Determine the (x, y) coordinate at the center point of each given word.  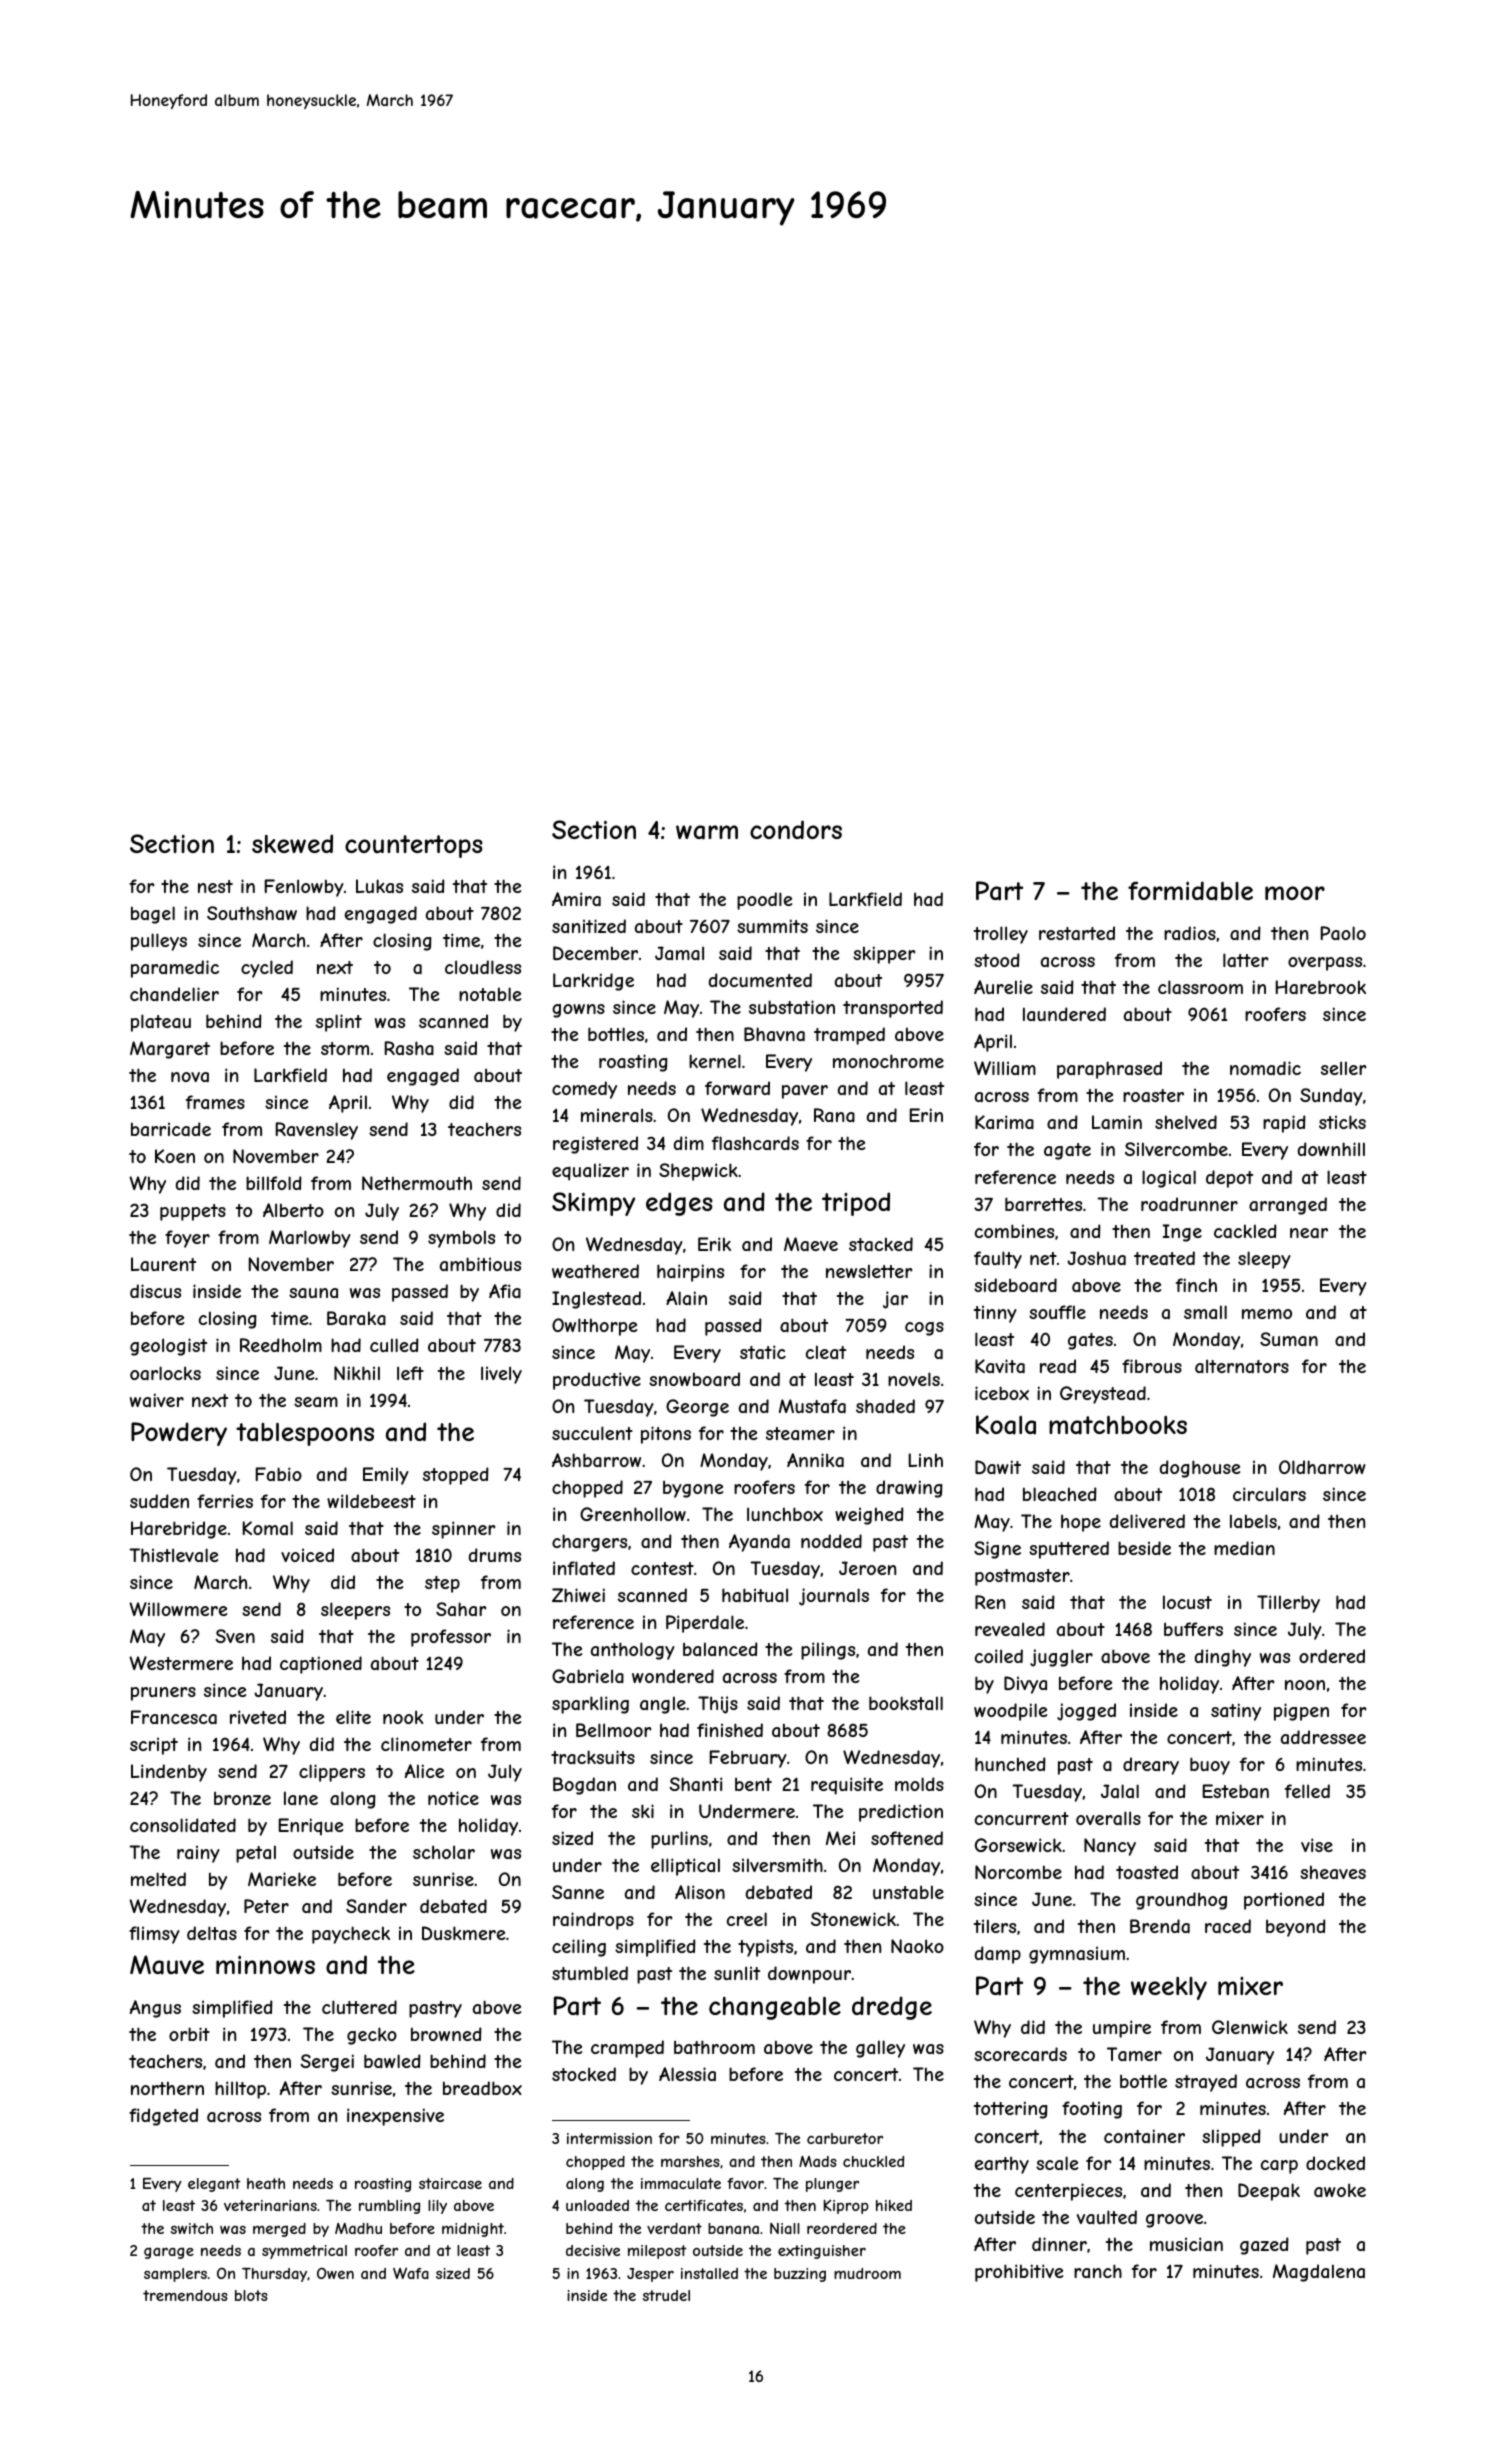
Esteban (1236, 1791)
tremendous (185, 2295)
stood (997, 960)
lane (301, 1798)
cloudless (483, 967)
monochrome (888, 1061)
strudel (666, 2295)
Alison (700, 1892)
